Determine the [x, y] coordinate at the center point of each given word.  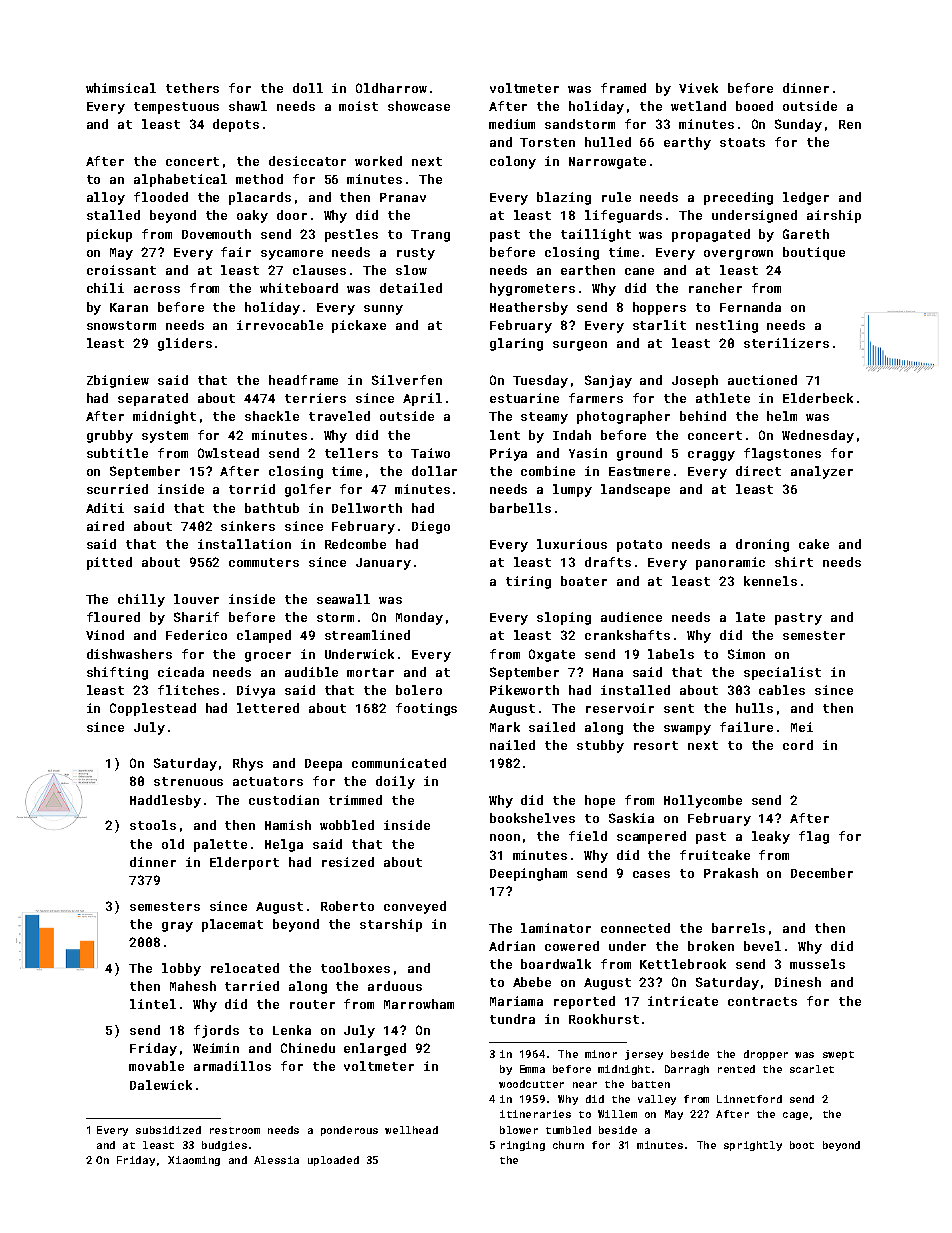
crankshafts [627, 635]
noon [505, 837]
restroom [235, 1130]
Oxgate [552, 655]
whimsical [121, 88]
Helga [284, 845]
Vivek [698, 88]
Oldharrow [391, 88]
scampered [651, 837]
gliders [185, 344]
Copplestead [153, 709]
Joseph [695, 381]
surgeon [580, 346]
